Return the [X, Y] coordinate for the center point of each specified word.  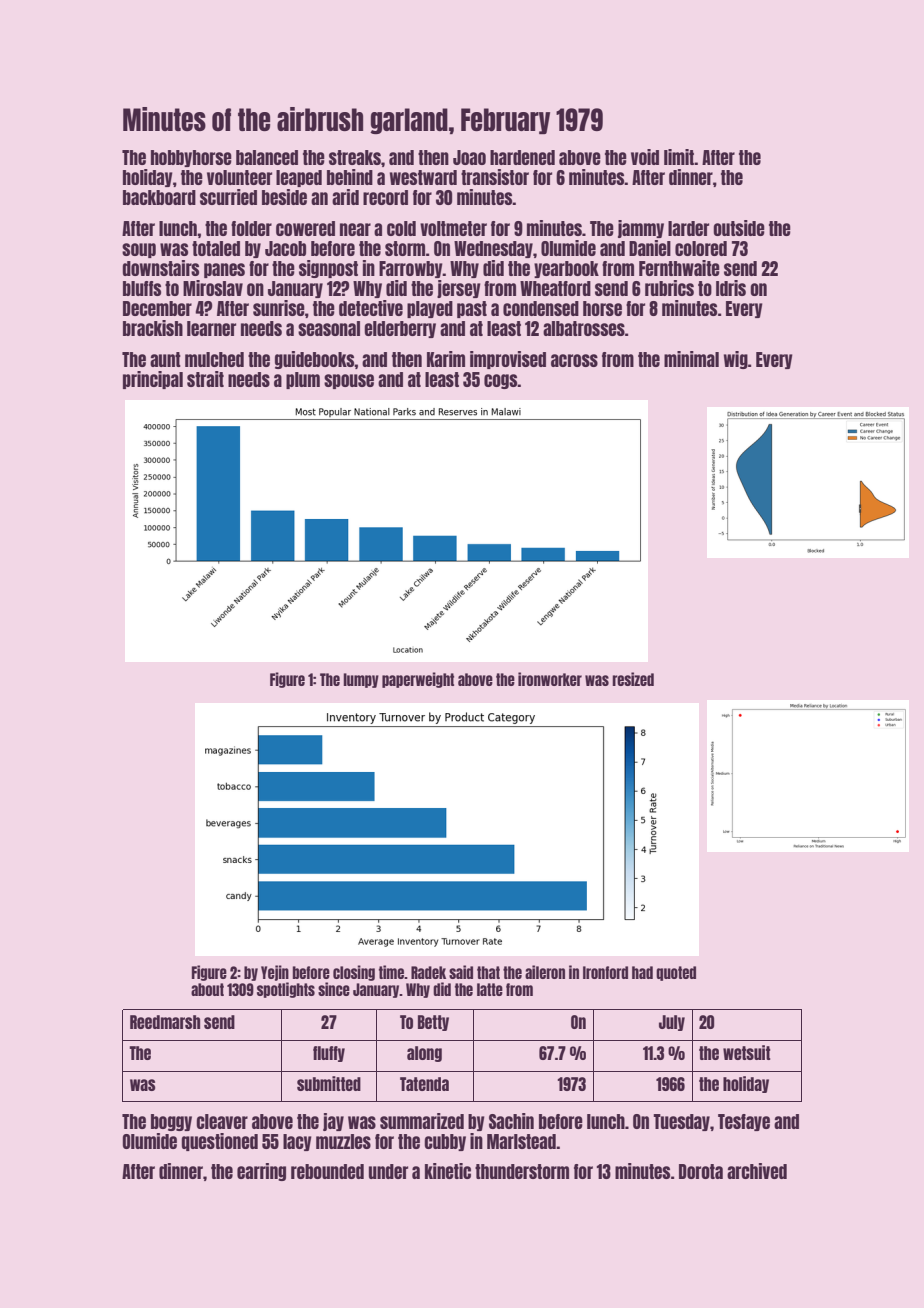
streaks [355, 157]
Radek [428, 972]
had [642, 972]
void [645, 157]
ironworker [550, 679]
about [207, 989]
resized [633, 679]
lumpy [361, 680]
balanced [267, 157]
